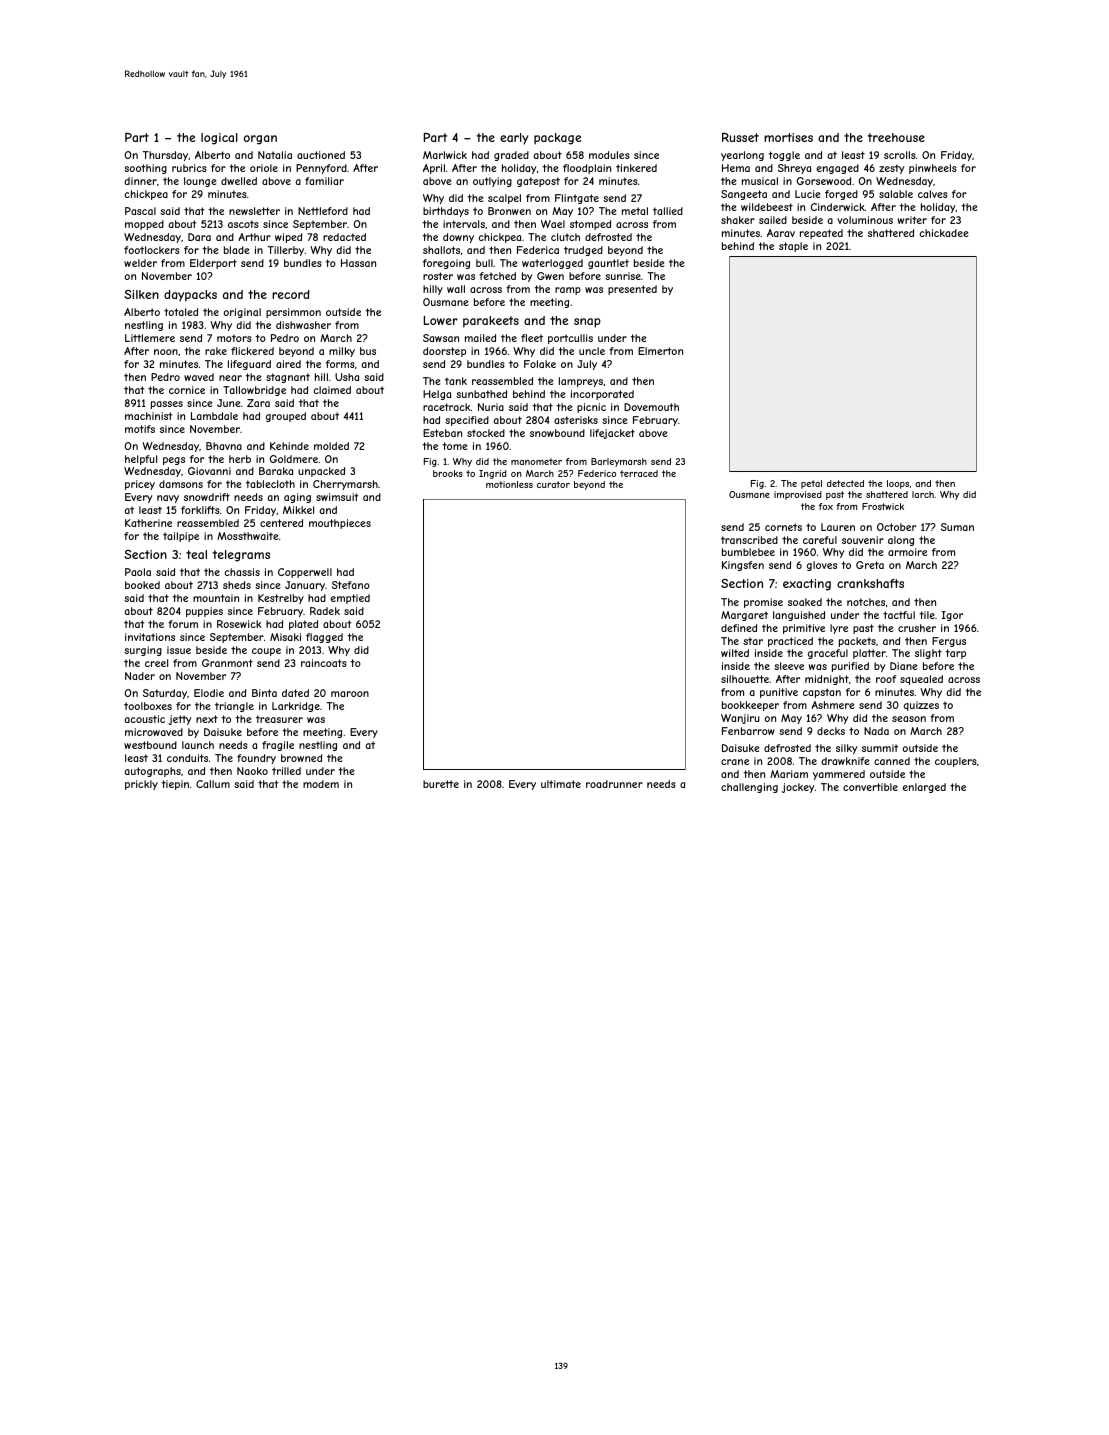 This screenshot has width=1109, height=1435. I want to click on crusher, so click(917, 628).
